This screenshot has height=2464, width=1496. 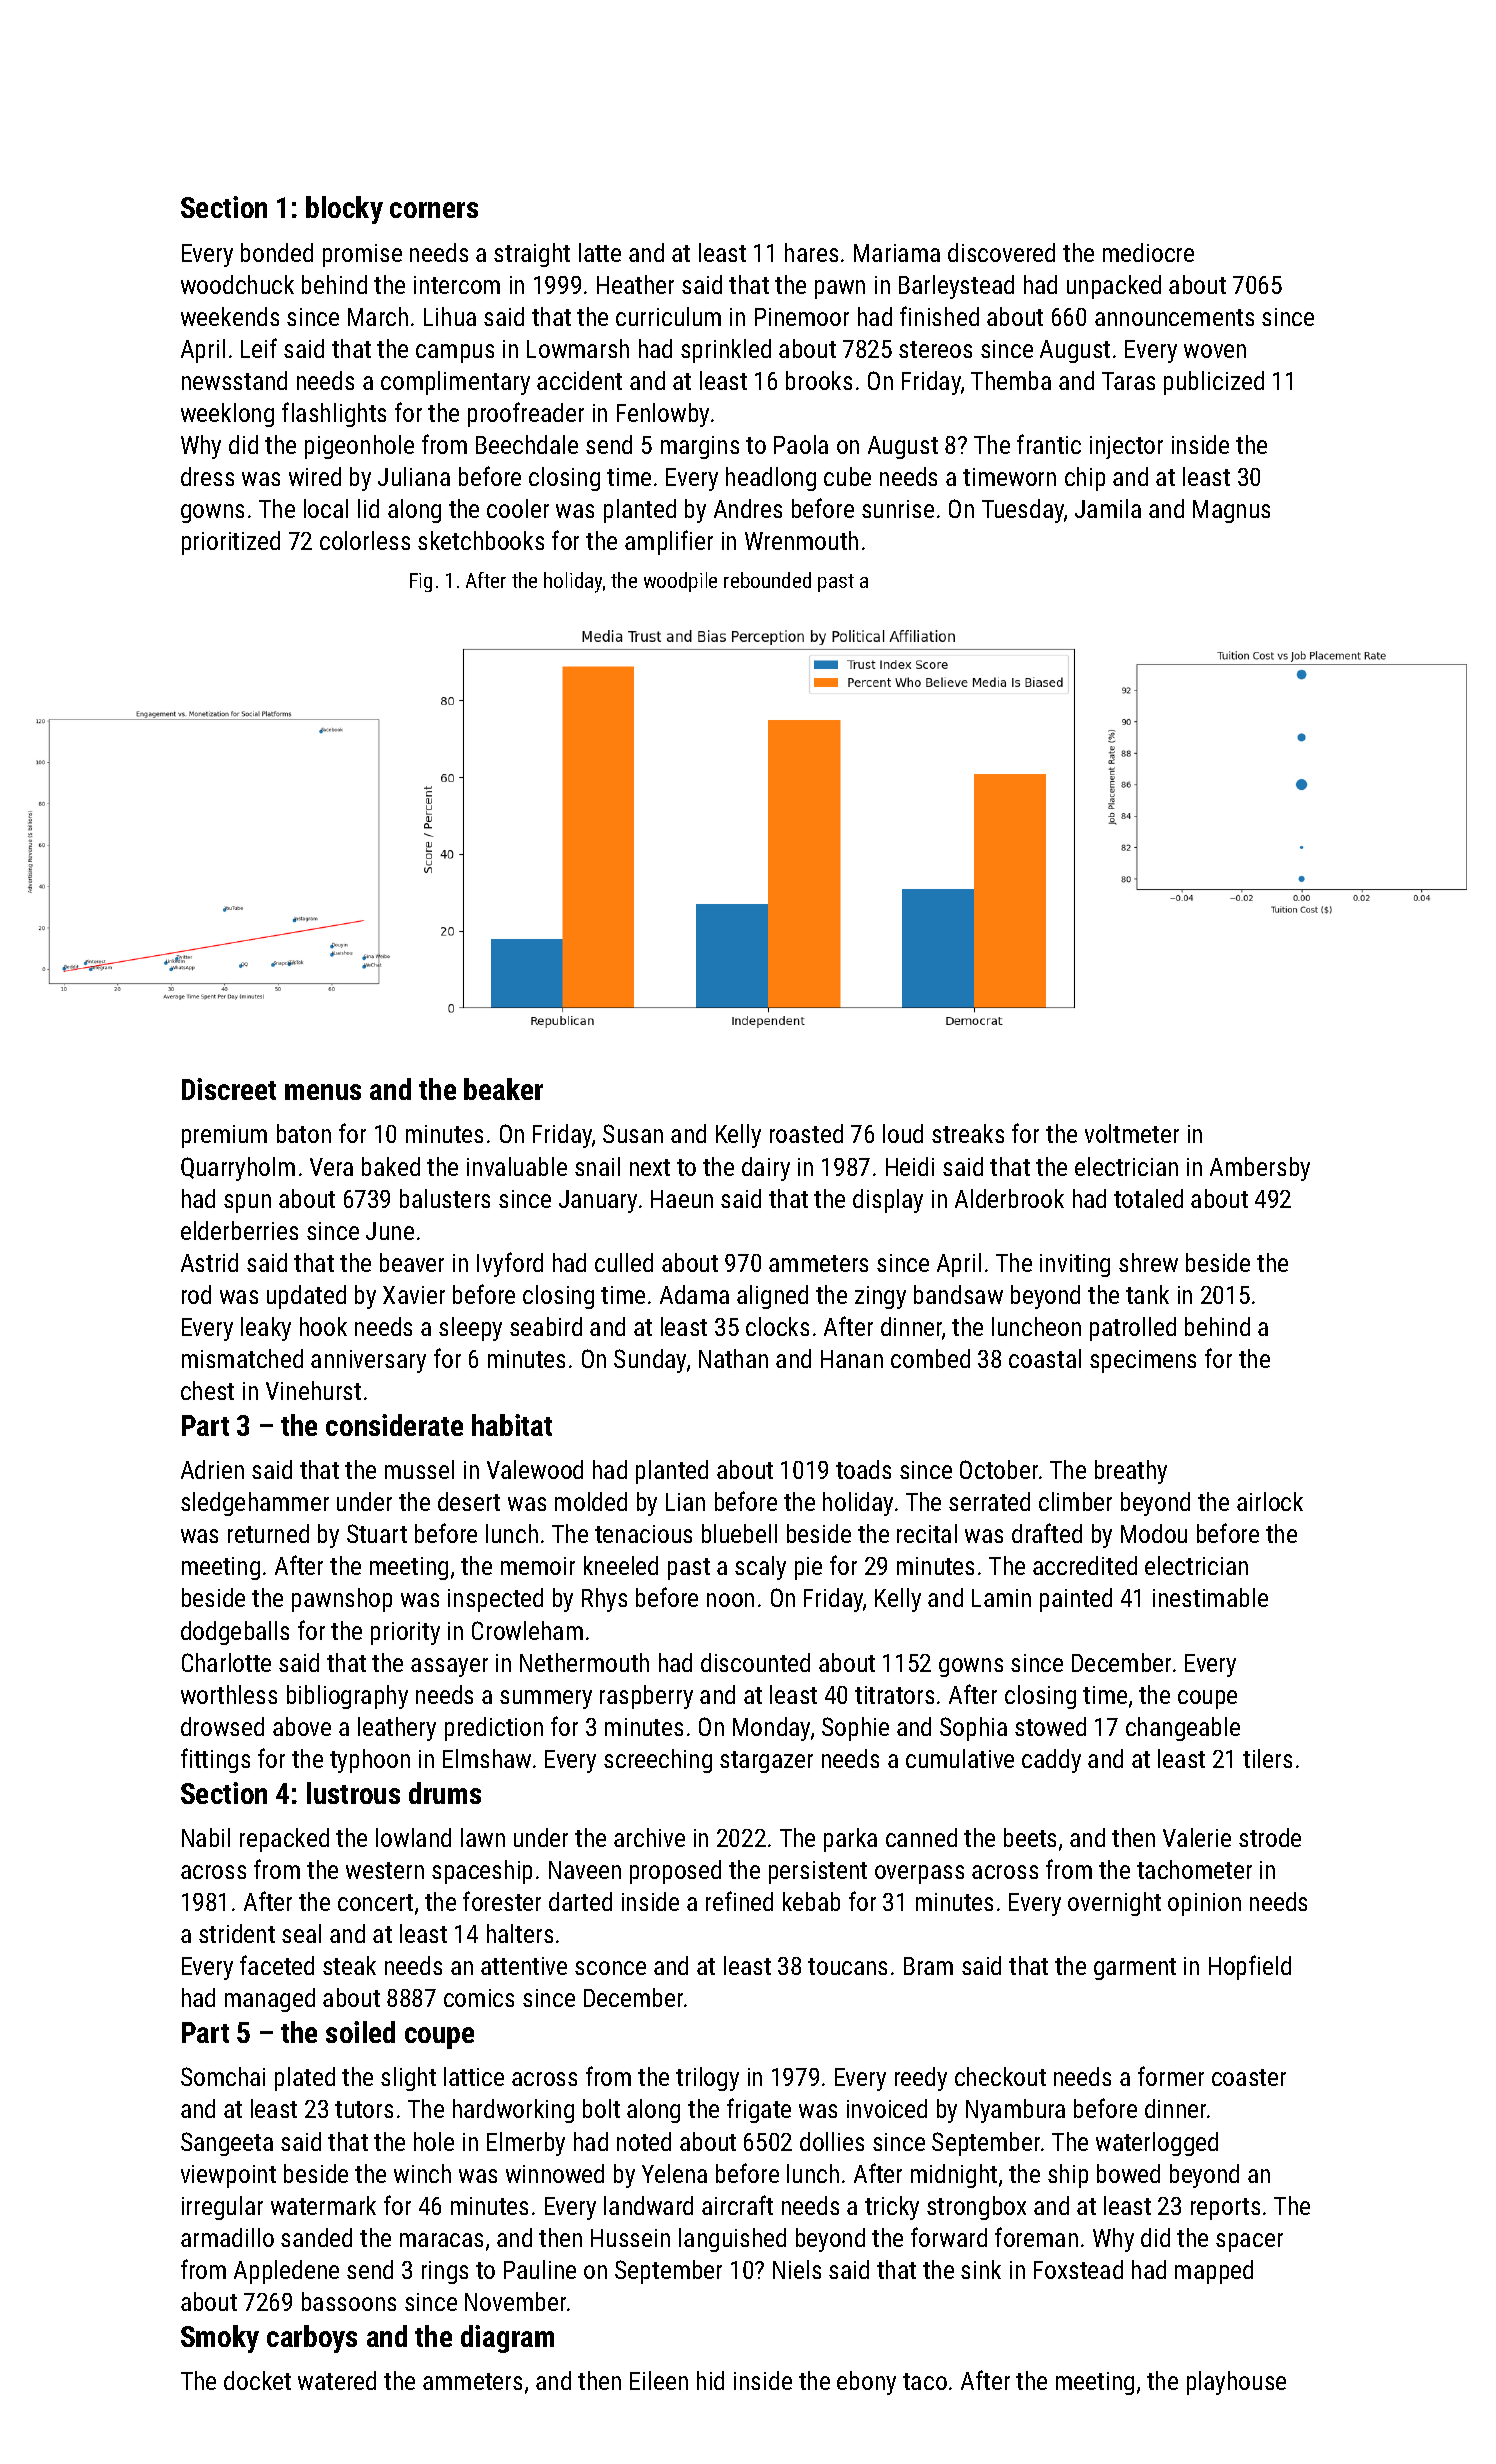 What do you see at coordinates (1132, 1133) in the screenshot?
I see `voltmeter` at bounding box center [1132, 1133].
